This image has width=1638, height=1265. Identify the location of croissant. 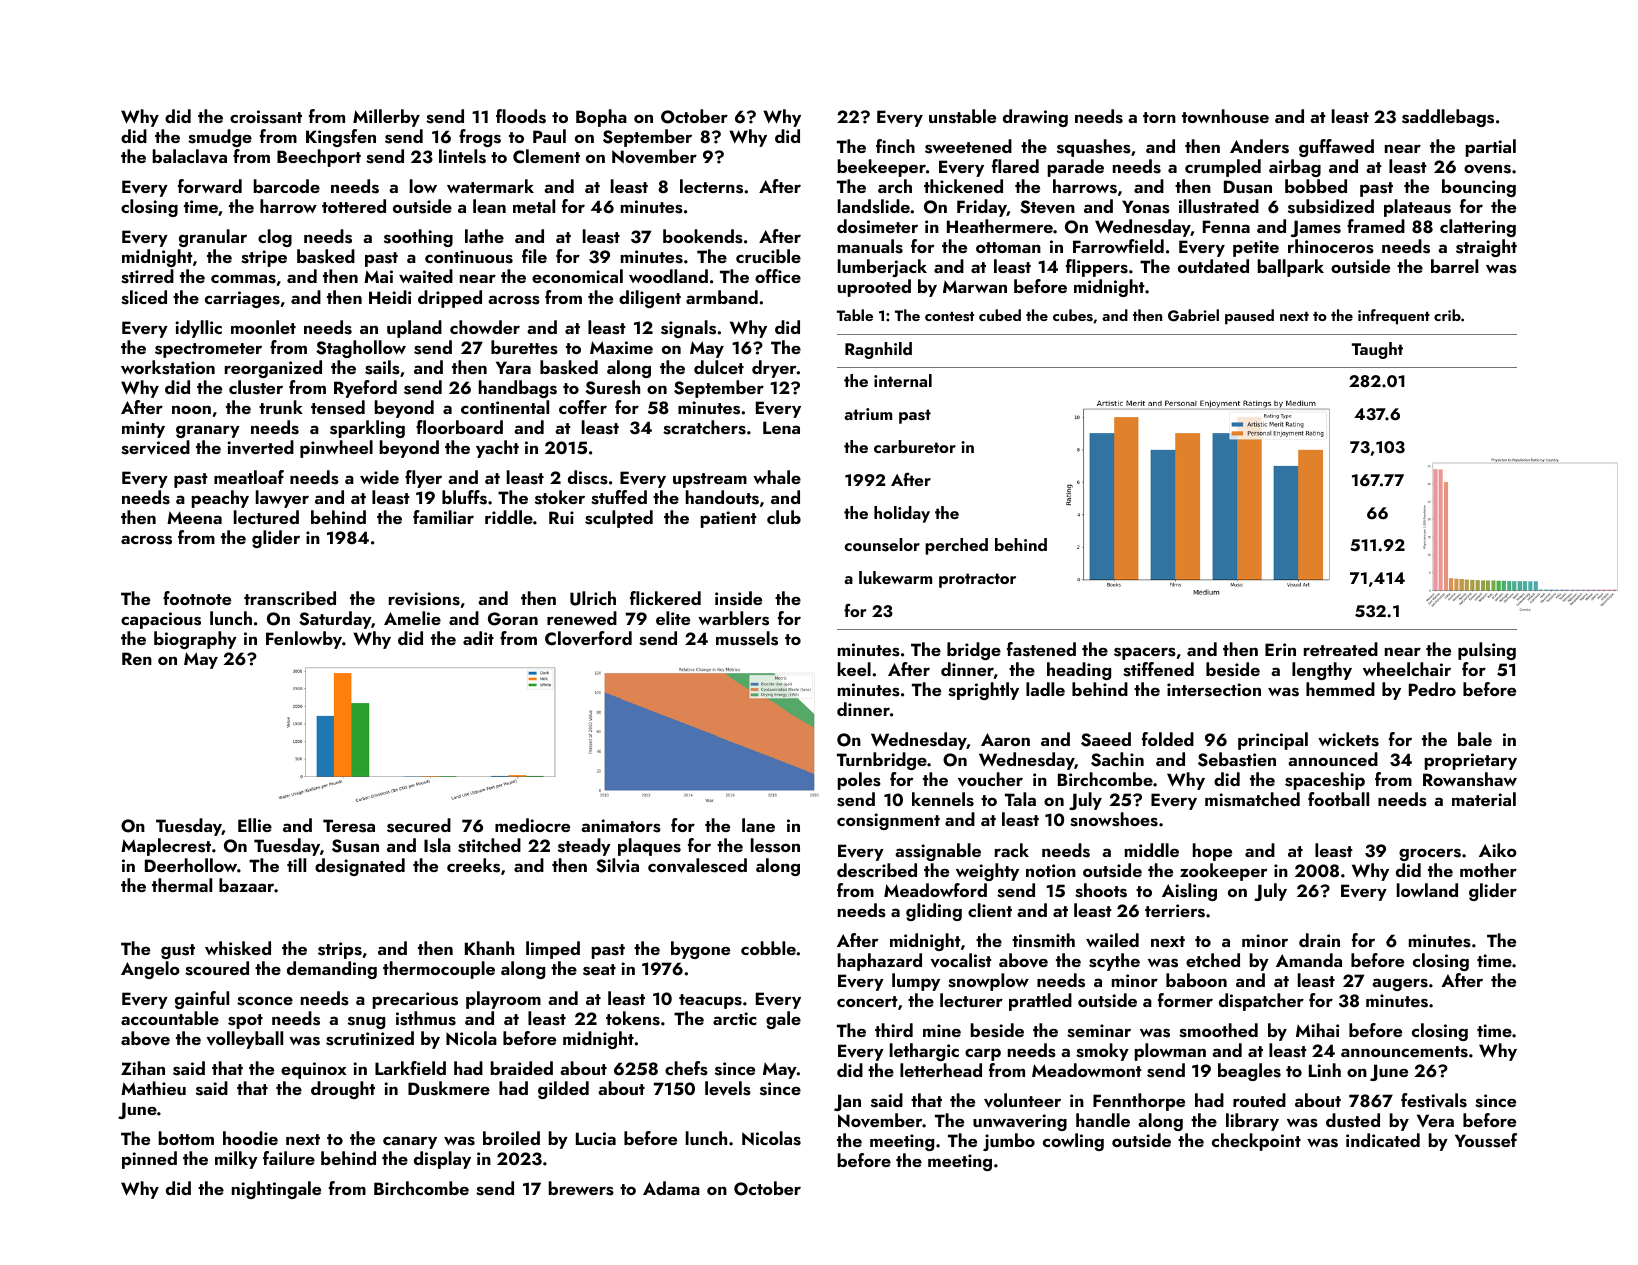
(266, 117).
